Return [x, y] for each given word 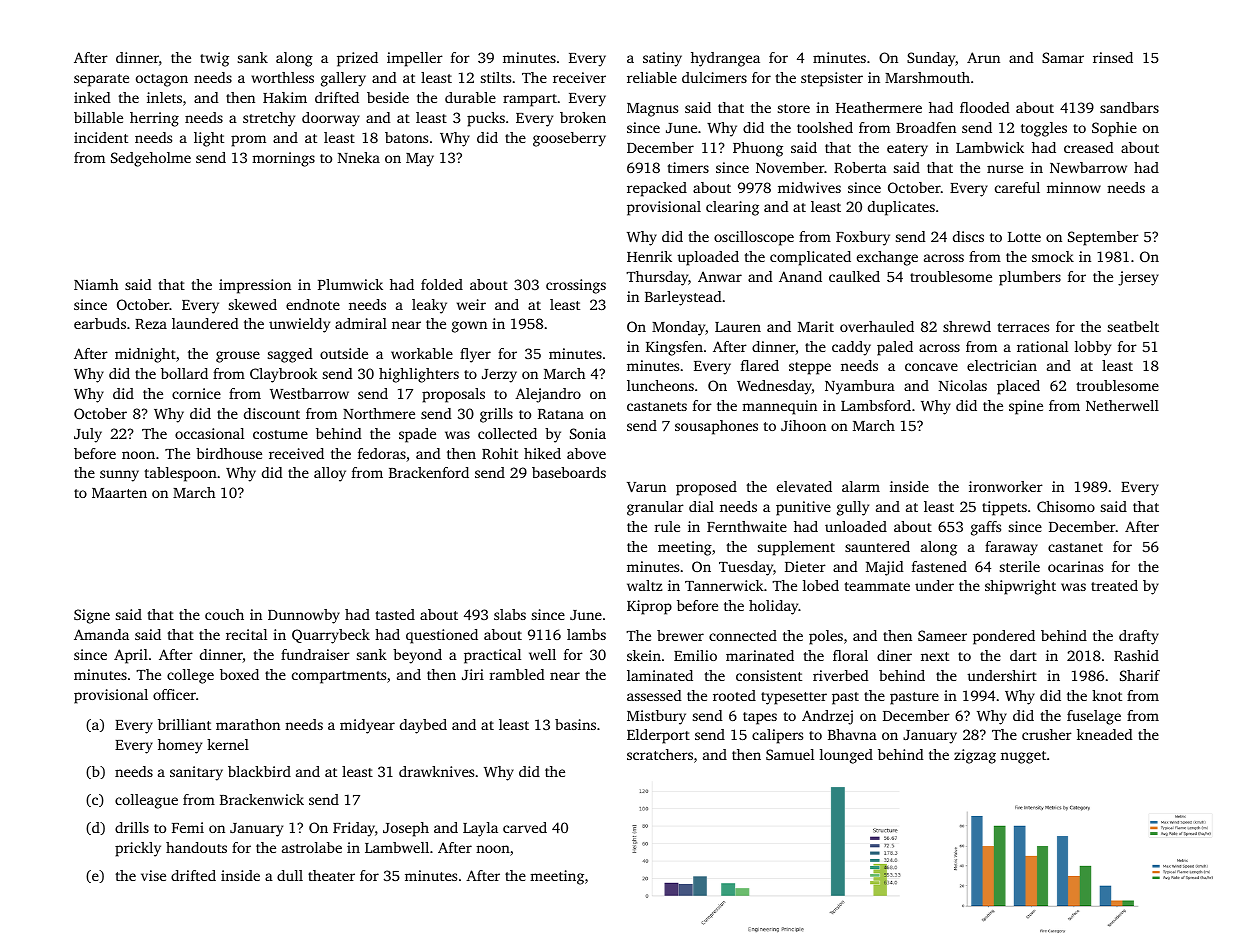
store [794, 108]
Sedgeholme [151, 159]
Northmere [379, 413]
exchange [887, 258]
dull [290, 875]
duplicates [901, 208]
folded [442, 284]
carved [525, 827]
